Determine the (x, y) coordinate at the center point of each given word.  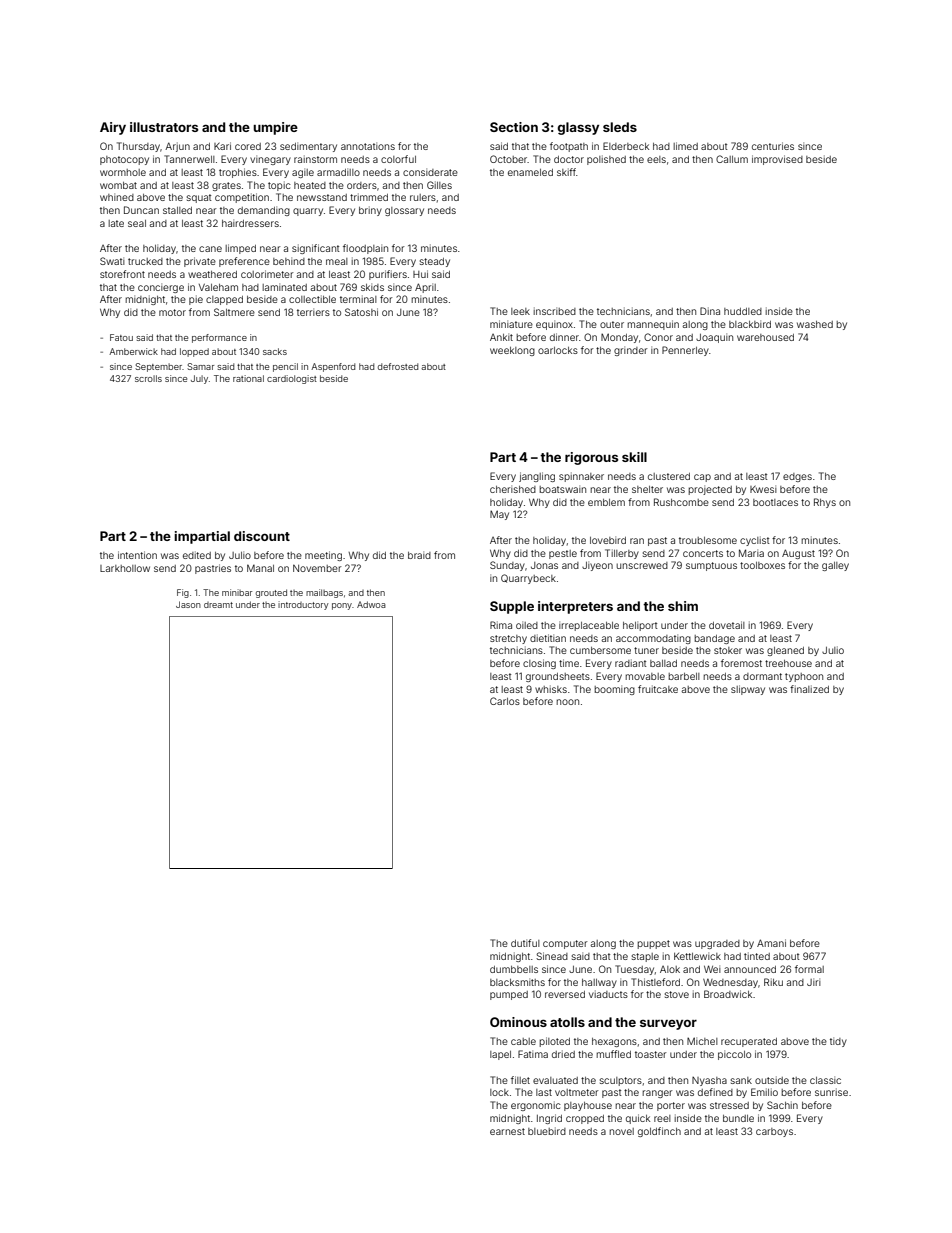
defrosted (398, 366)
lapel (500, 1055)
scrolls (148, 378)
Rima (501, 625)
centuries (773, 146)
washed (815, 324)
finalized (809, 689)
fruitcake (658, 689)
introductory (303, 605)
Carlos (505, 701)
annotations (368, 146)
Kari (222, 146)
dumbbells (514, 969)
